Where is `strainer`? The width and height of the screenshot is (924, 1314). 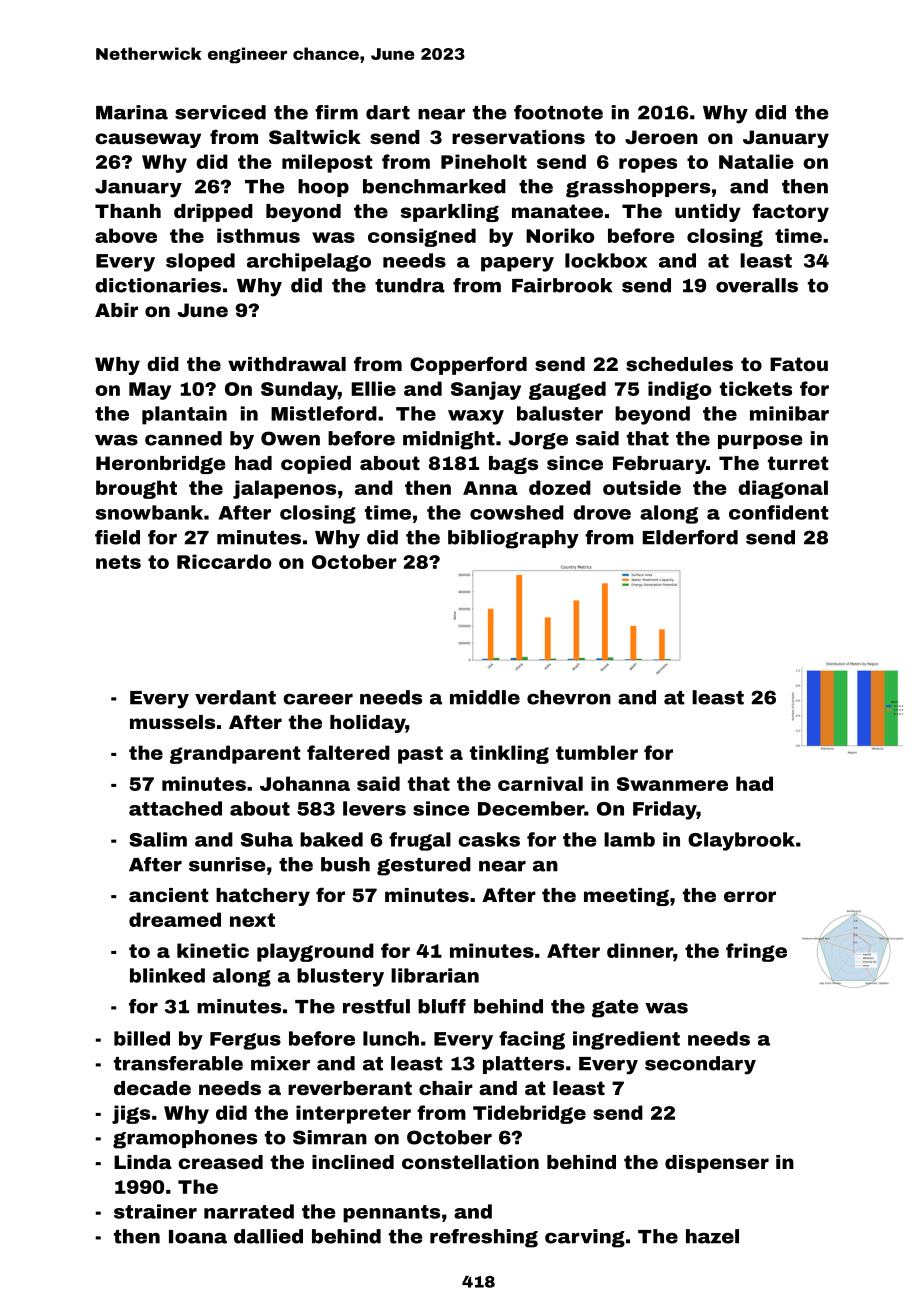 strainer is located at coordinates (155, 1211).
